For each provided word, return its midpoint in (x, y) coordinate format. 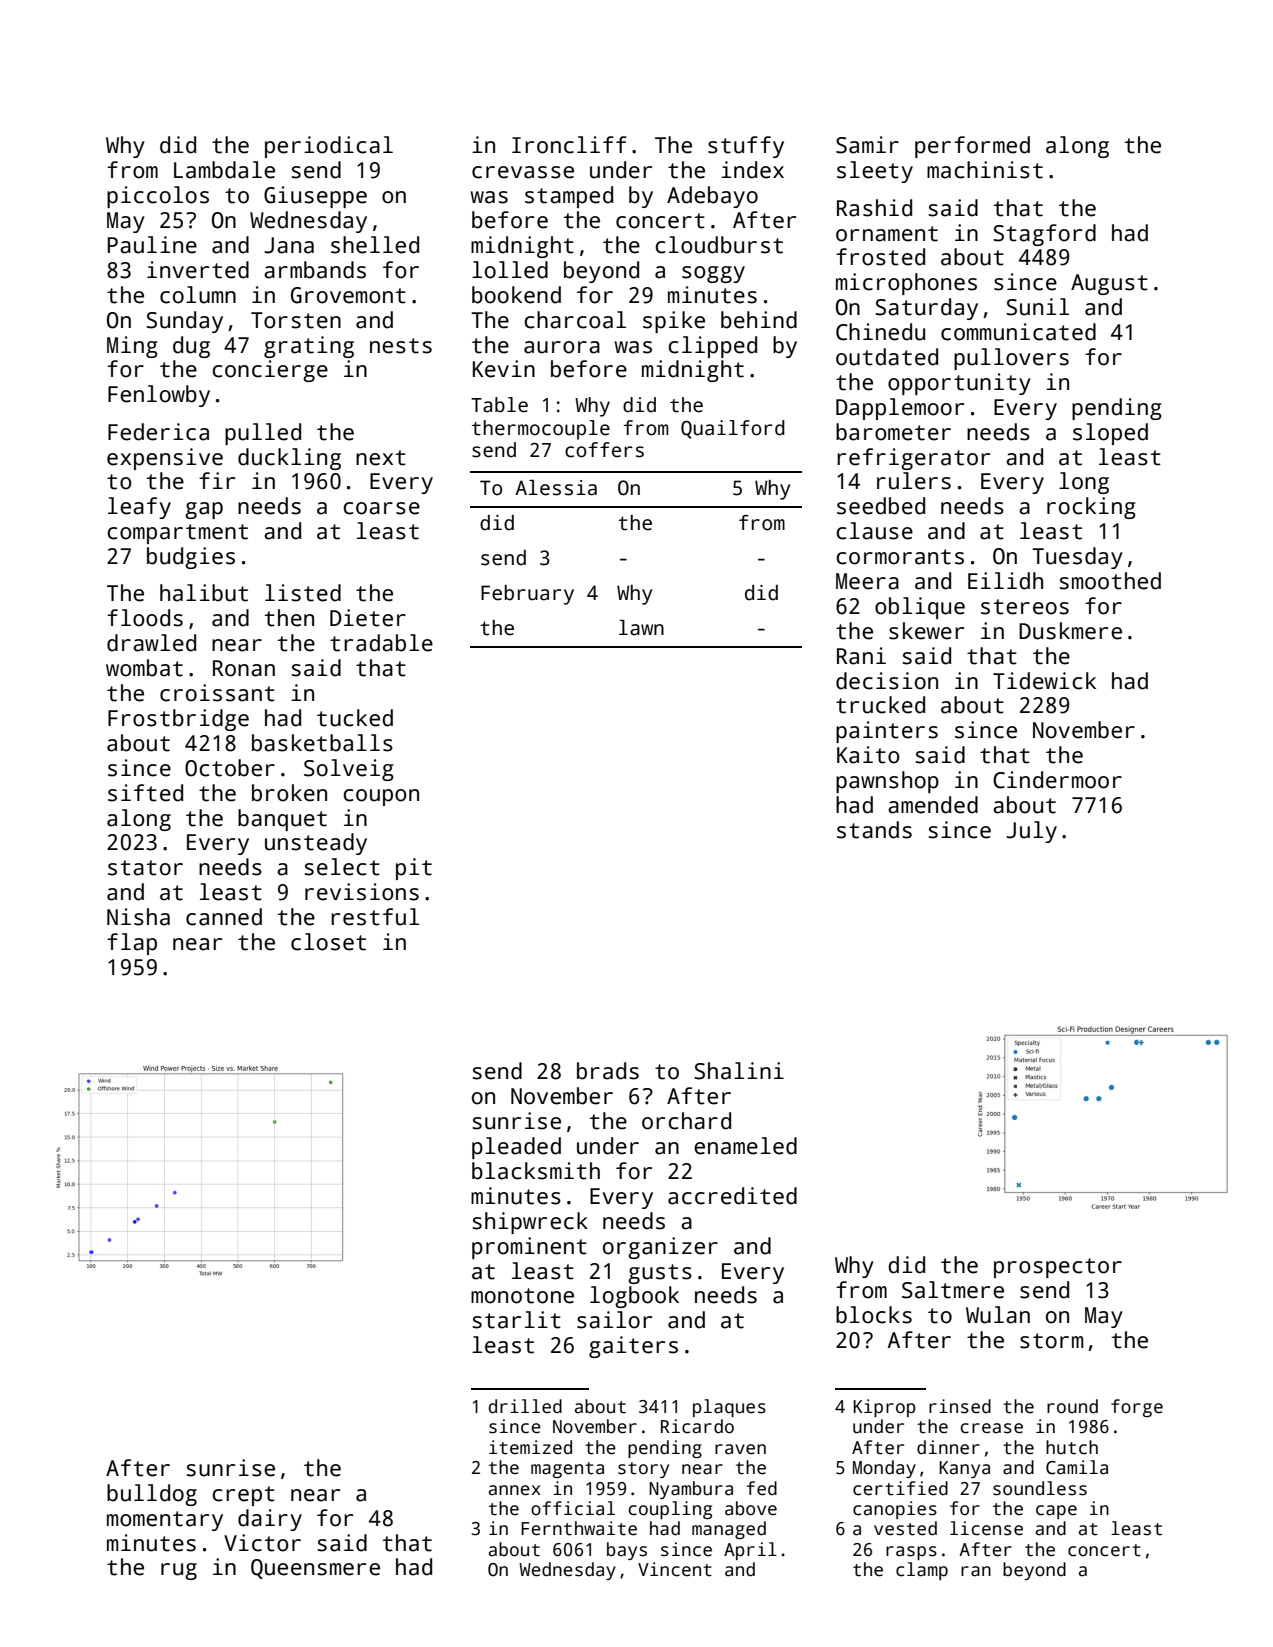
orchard (686, 1121)
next (381, 458)
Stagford (1044, 235)
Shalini (739, 1071)
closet (328, 942)
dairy (270, 1520)
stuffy (746, 147)
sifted (145, 793)
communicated (1018, 332)
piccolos (158, 197)
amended (933, 805)
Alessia (556, 488)
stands (874, 830)
